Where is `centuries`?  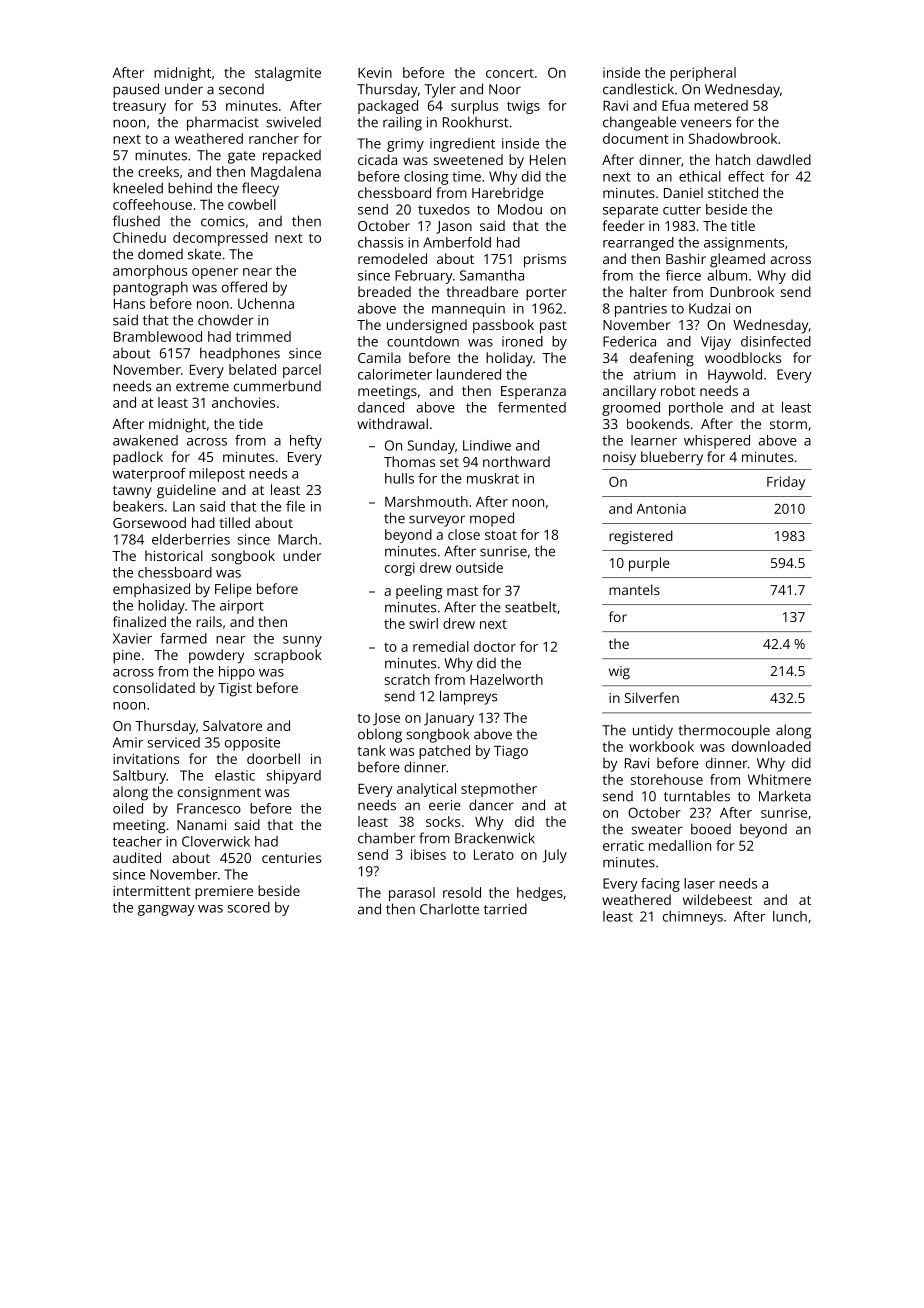
centuries is located at coordinates (291, 858).
